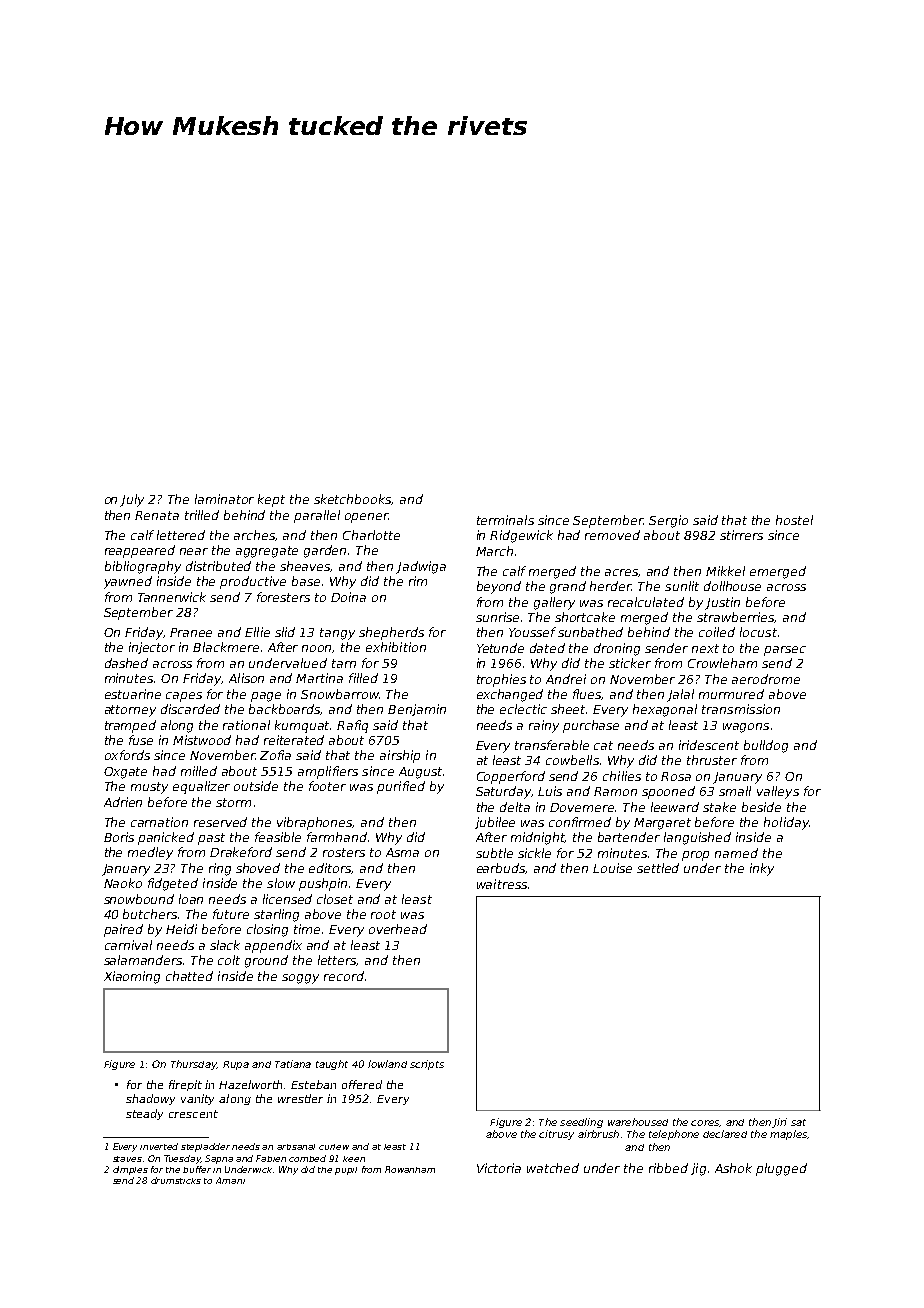 Image resolution: width=924 pixels, height=1308 pixels. What do you see at coordinates (794, 520) in the page?
I see `hostel` at bounding box center [794, 520].
